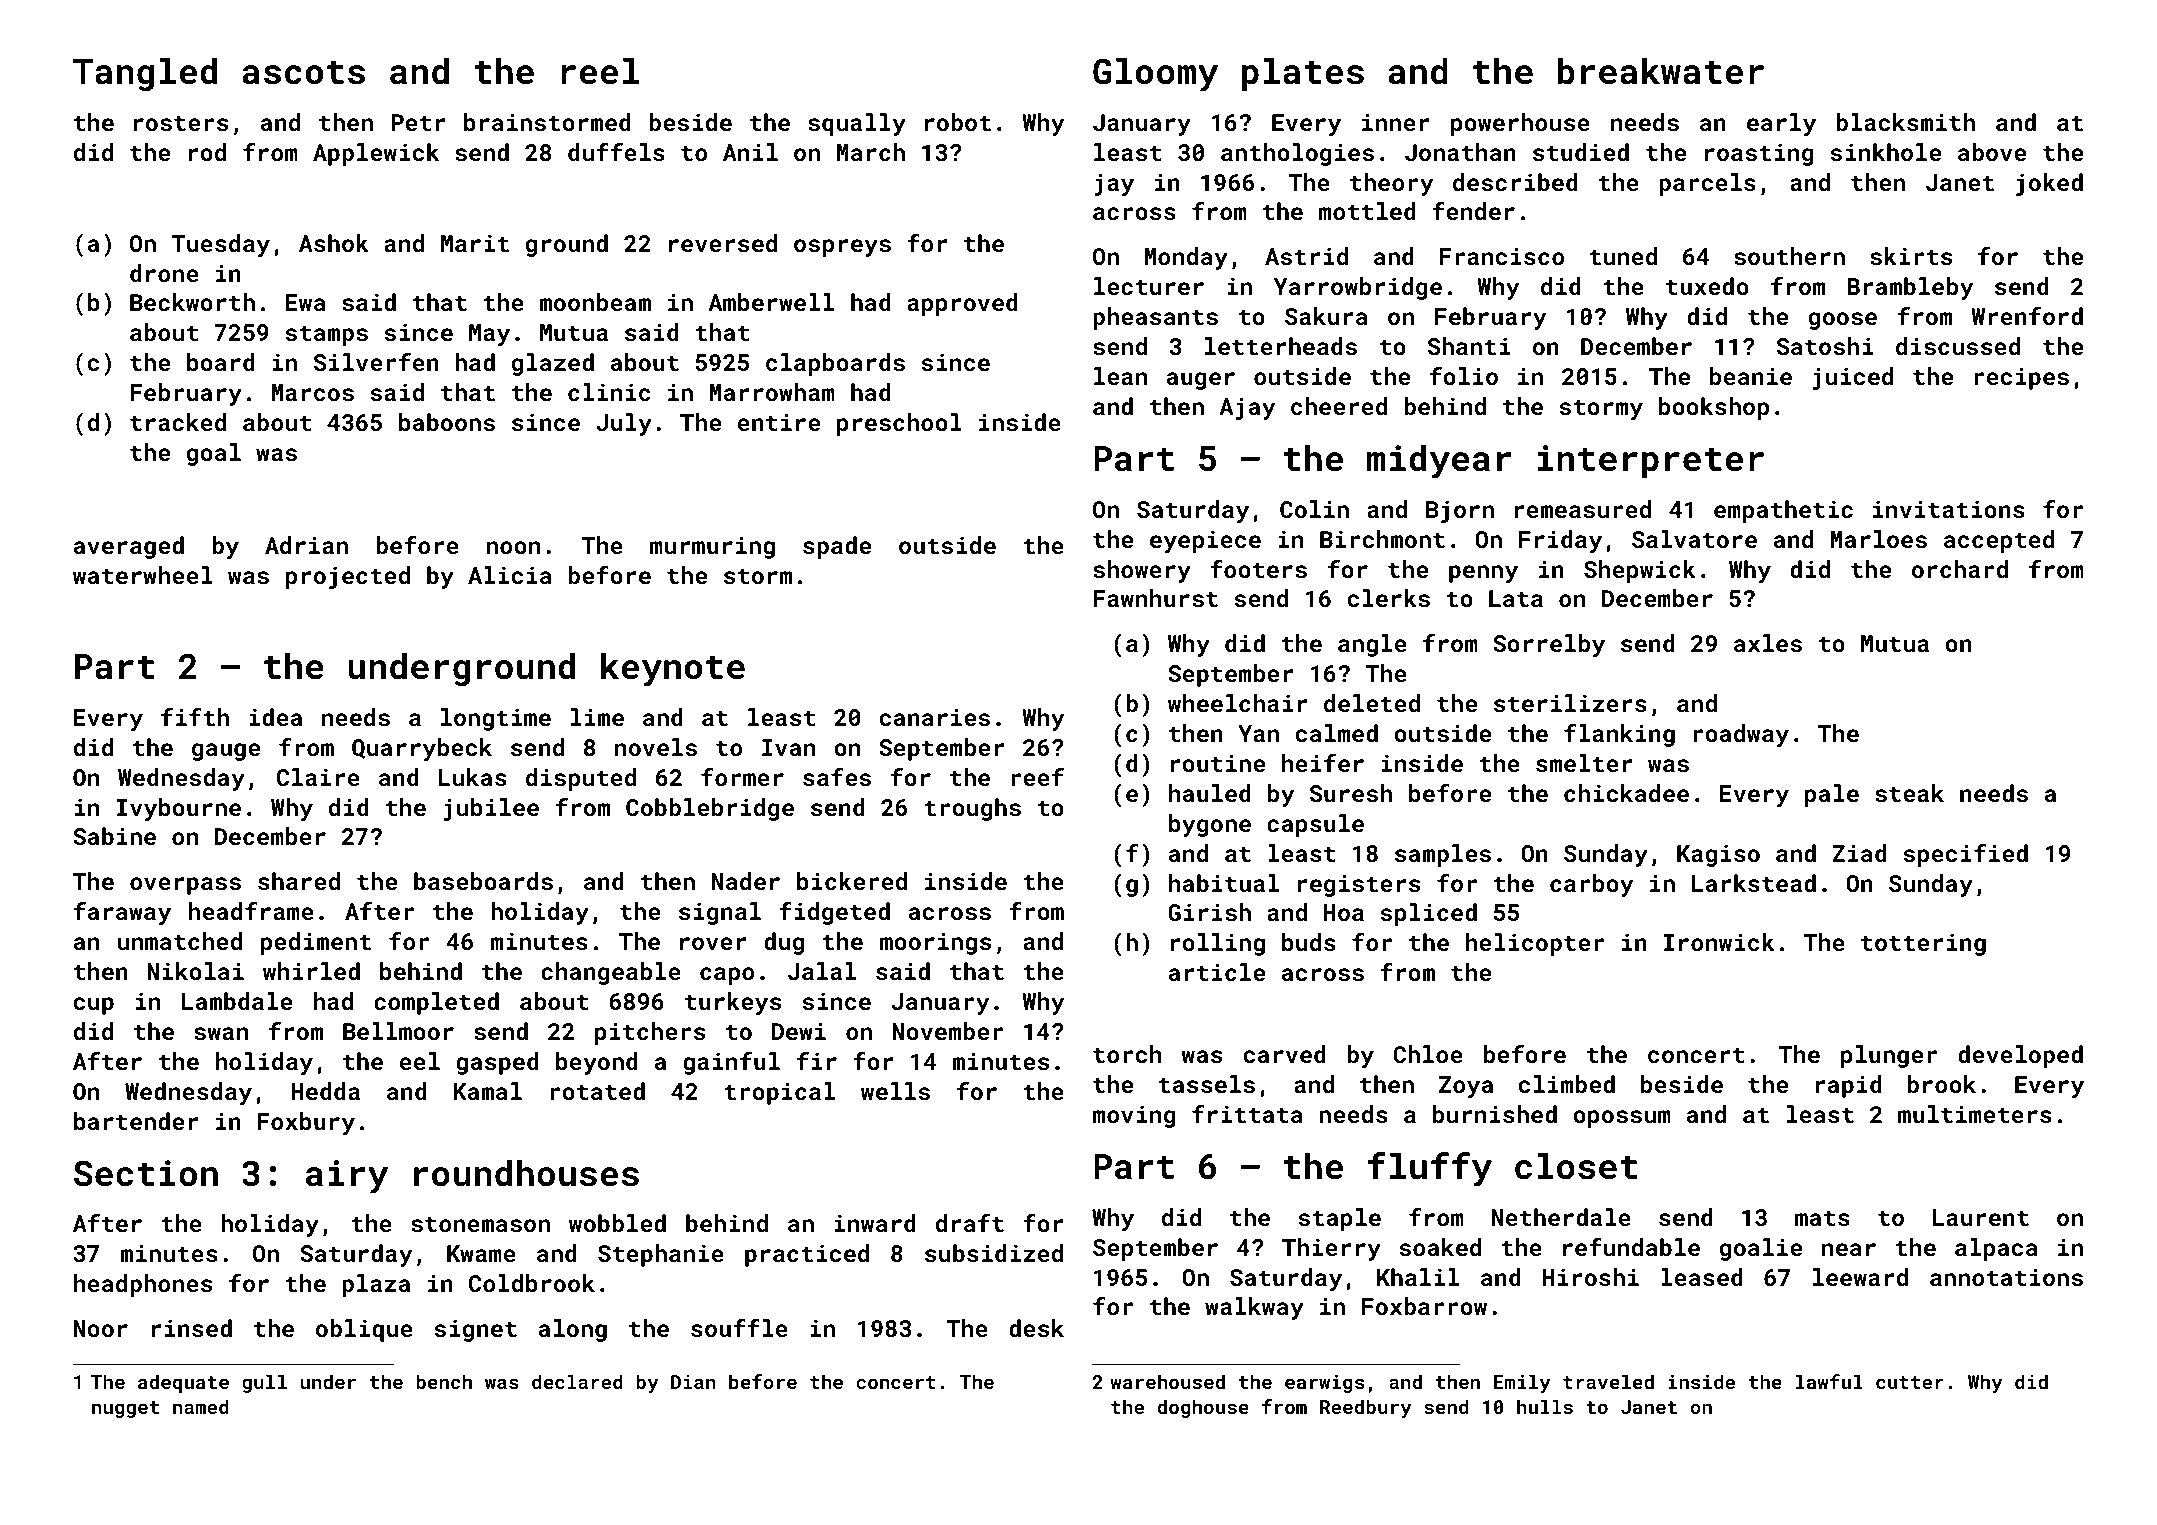  Describe the element at coordinates (114, 836) in the screenshot. I see `Sabine` at that location.
